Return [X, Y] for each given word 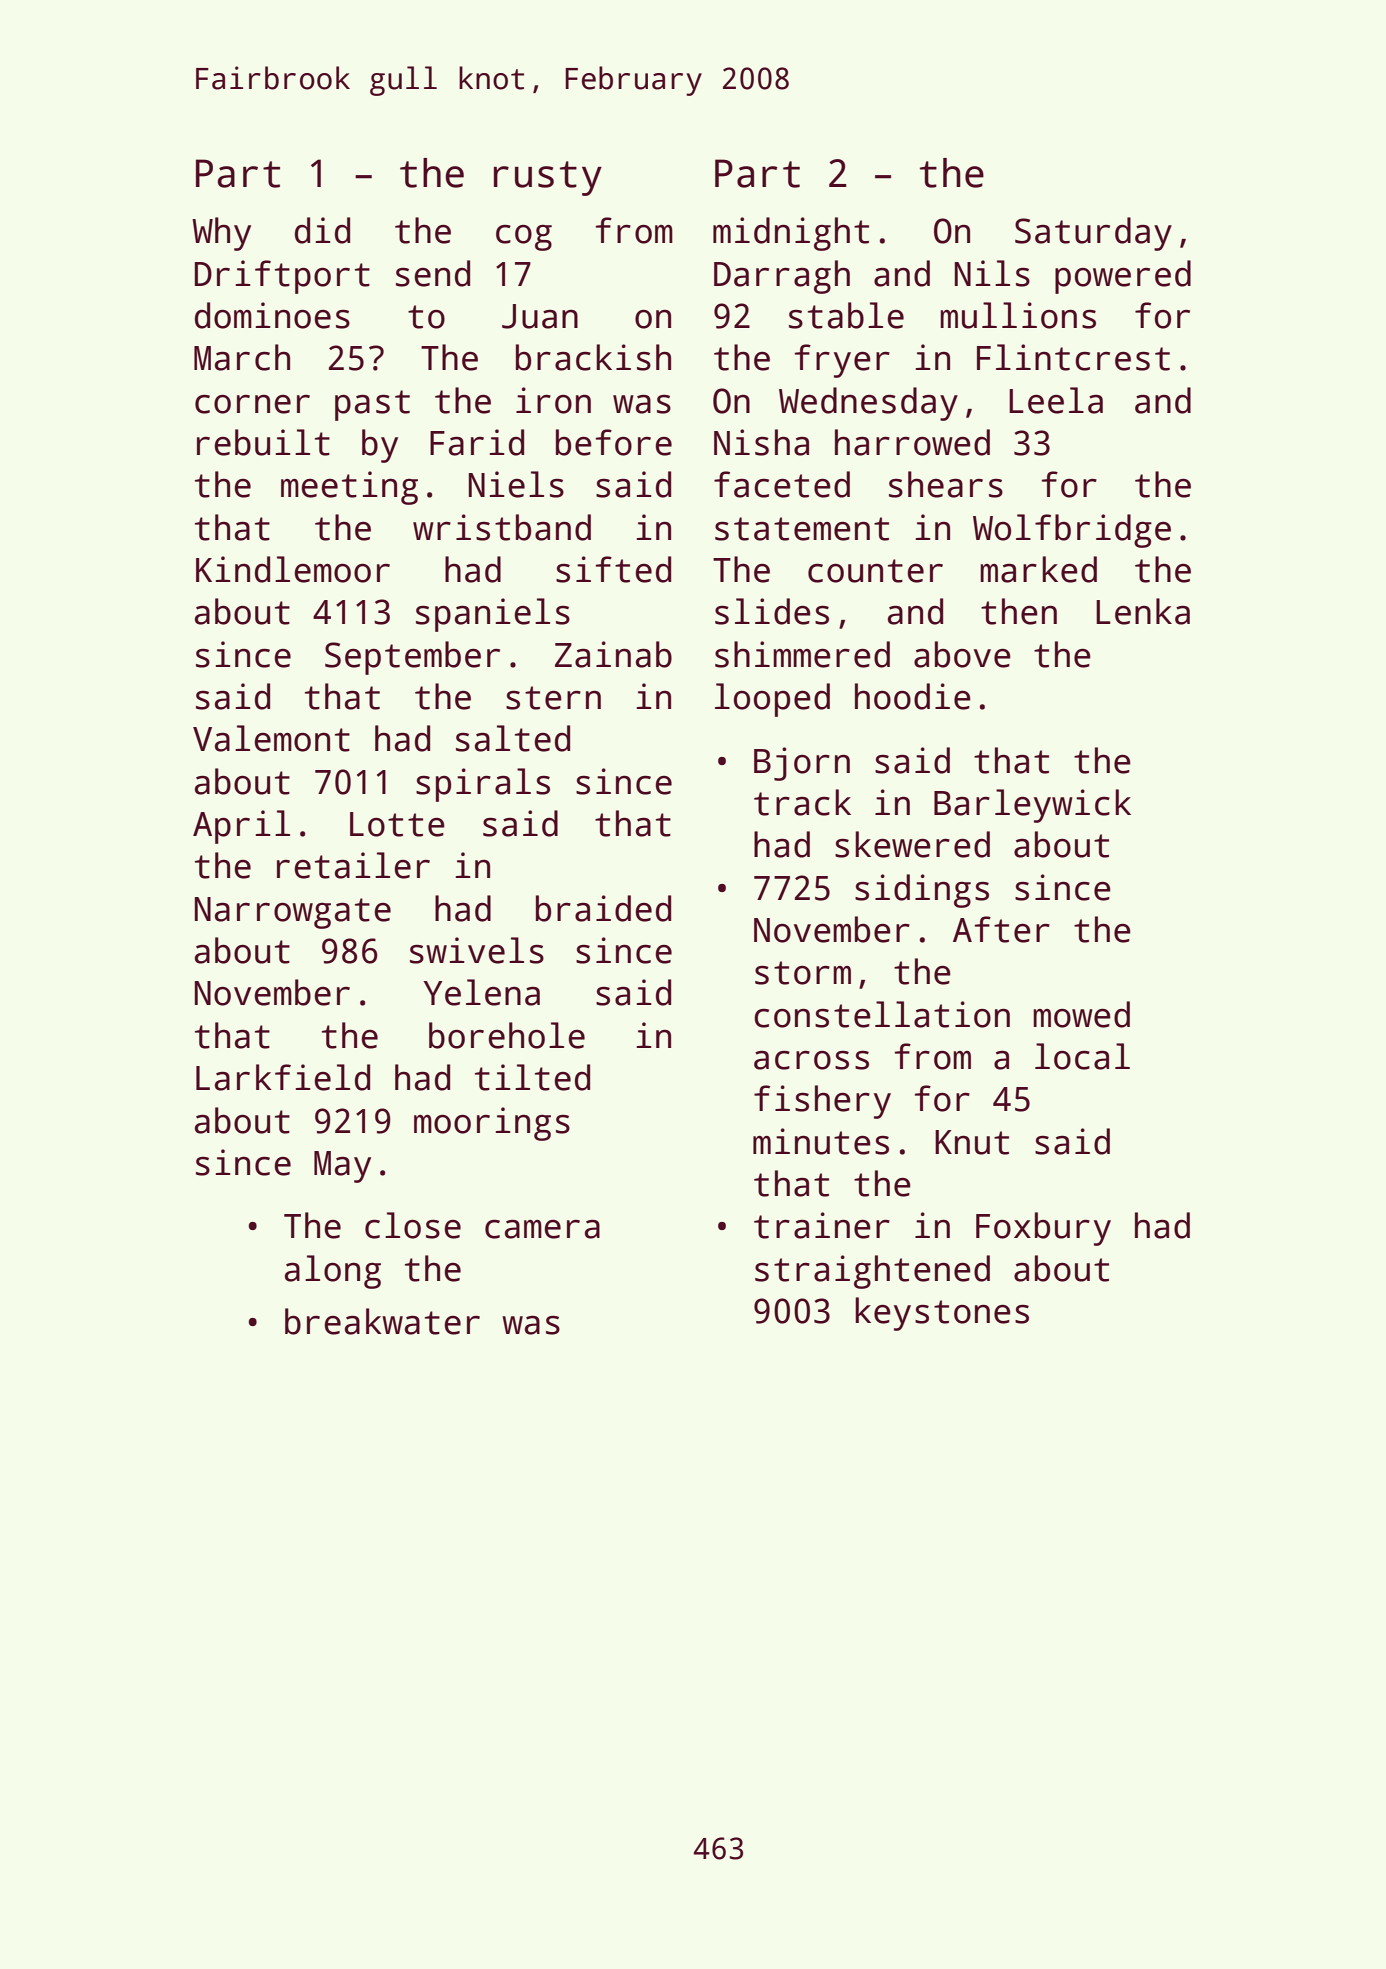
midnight [791, 234]
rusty [548, 178]
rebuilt [263, 442]
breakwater [382, 1321]
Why [221, 234]
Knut [972, 1142]
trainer [822, 1225]
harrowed [912, 442]
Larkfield [283, 1077]
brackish [593, 357]
